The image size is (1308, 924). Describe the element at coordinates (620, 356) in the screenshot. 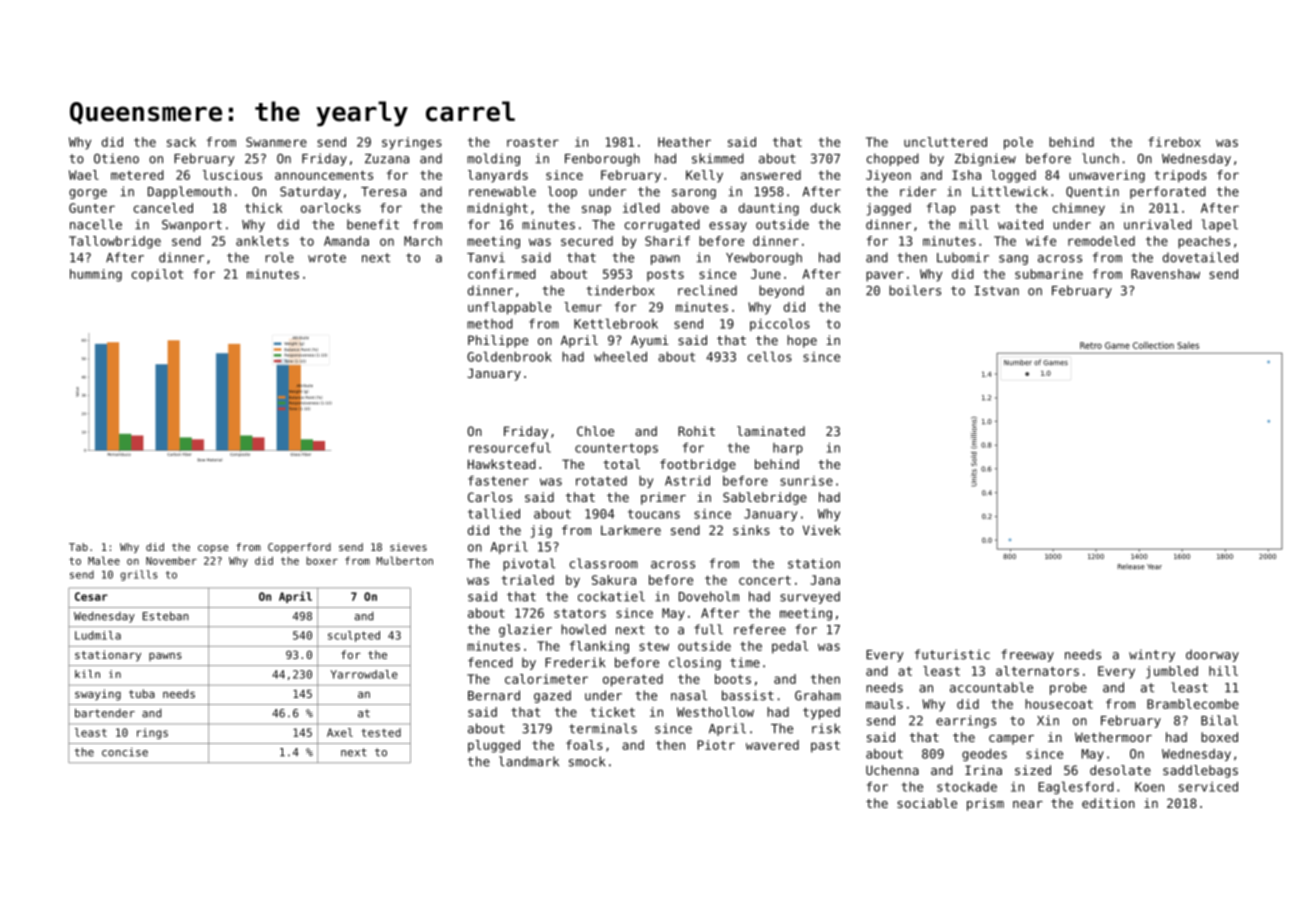

I see `wheeled` at that location.
